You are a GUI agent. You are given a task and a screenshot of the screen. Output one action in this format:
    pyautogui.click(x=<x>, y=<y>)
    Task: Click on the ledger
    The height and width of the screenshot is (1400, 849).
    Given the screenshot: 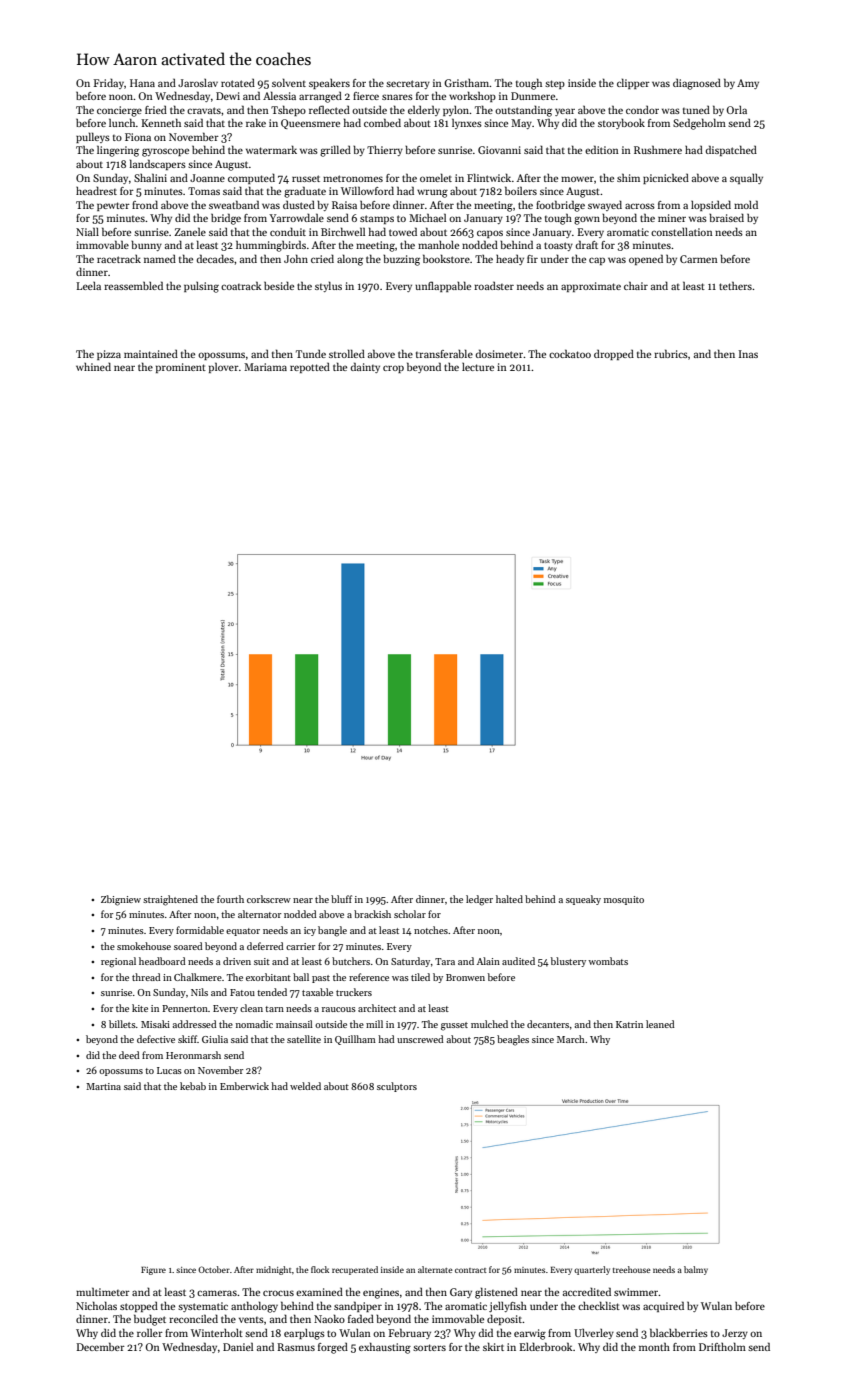 What is the action you would take?
    pyautogui.click(x=479, y=900)
